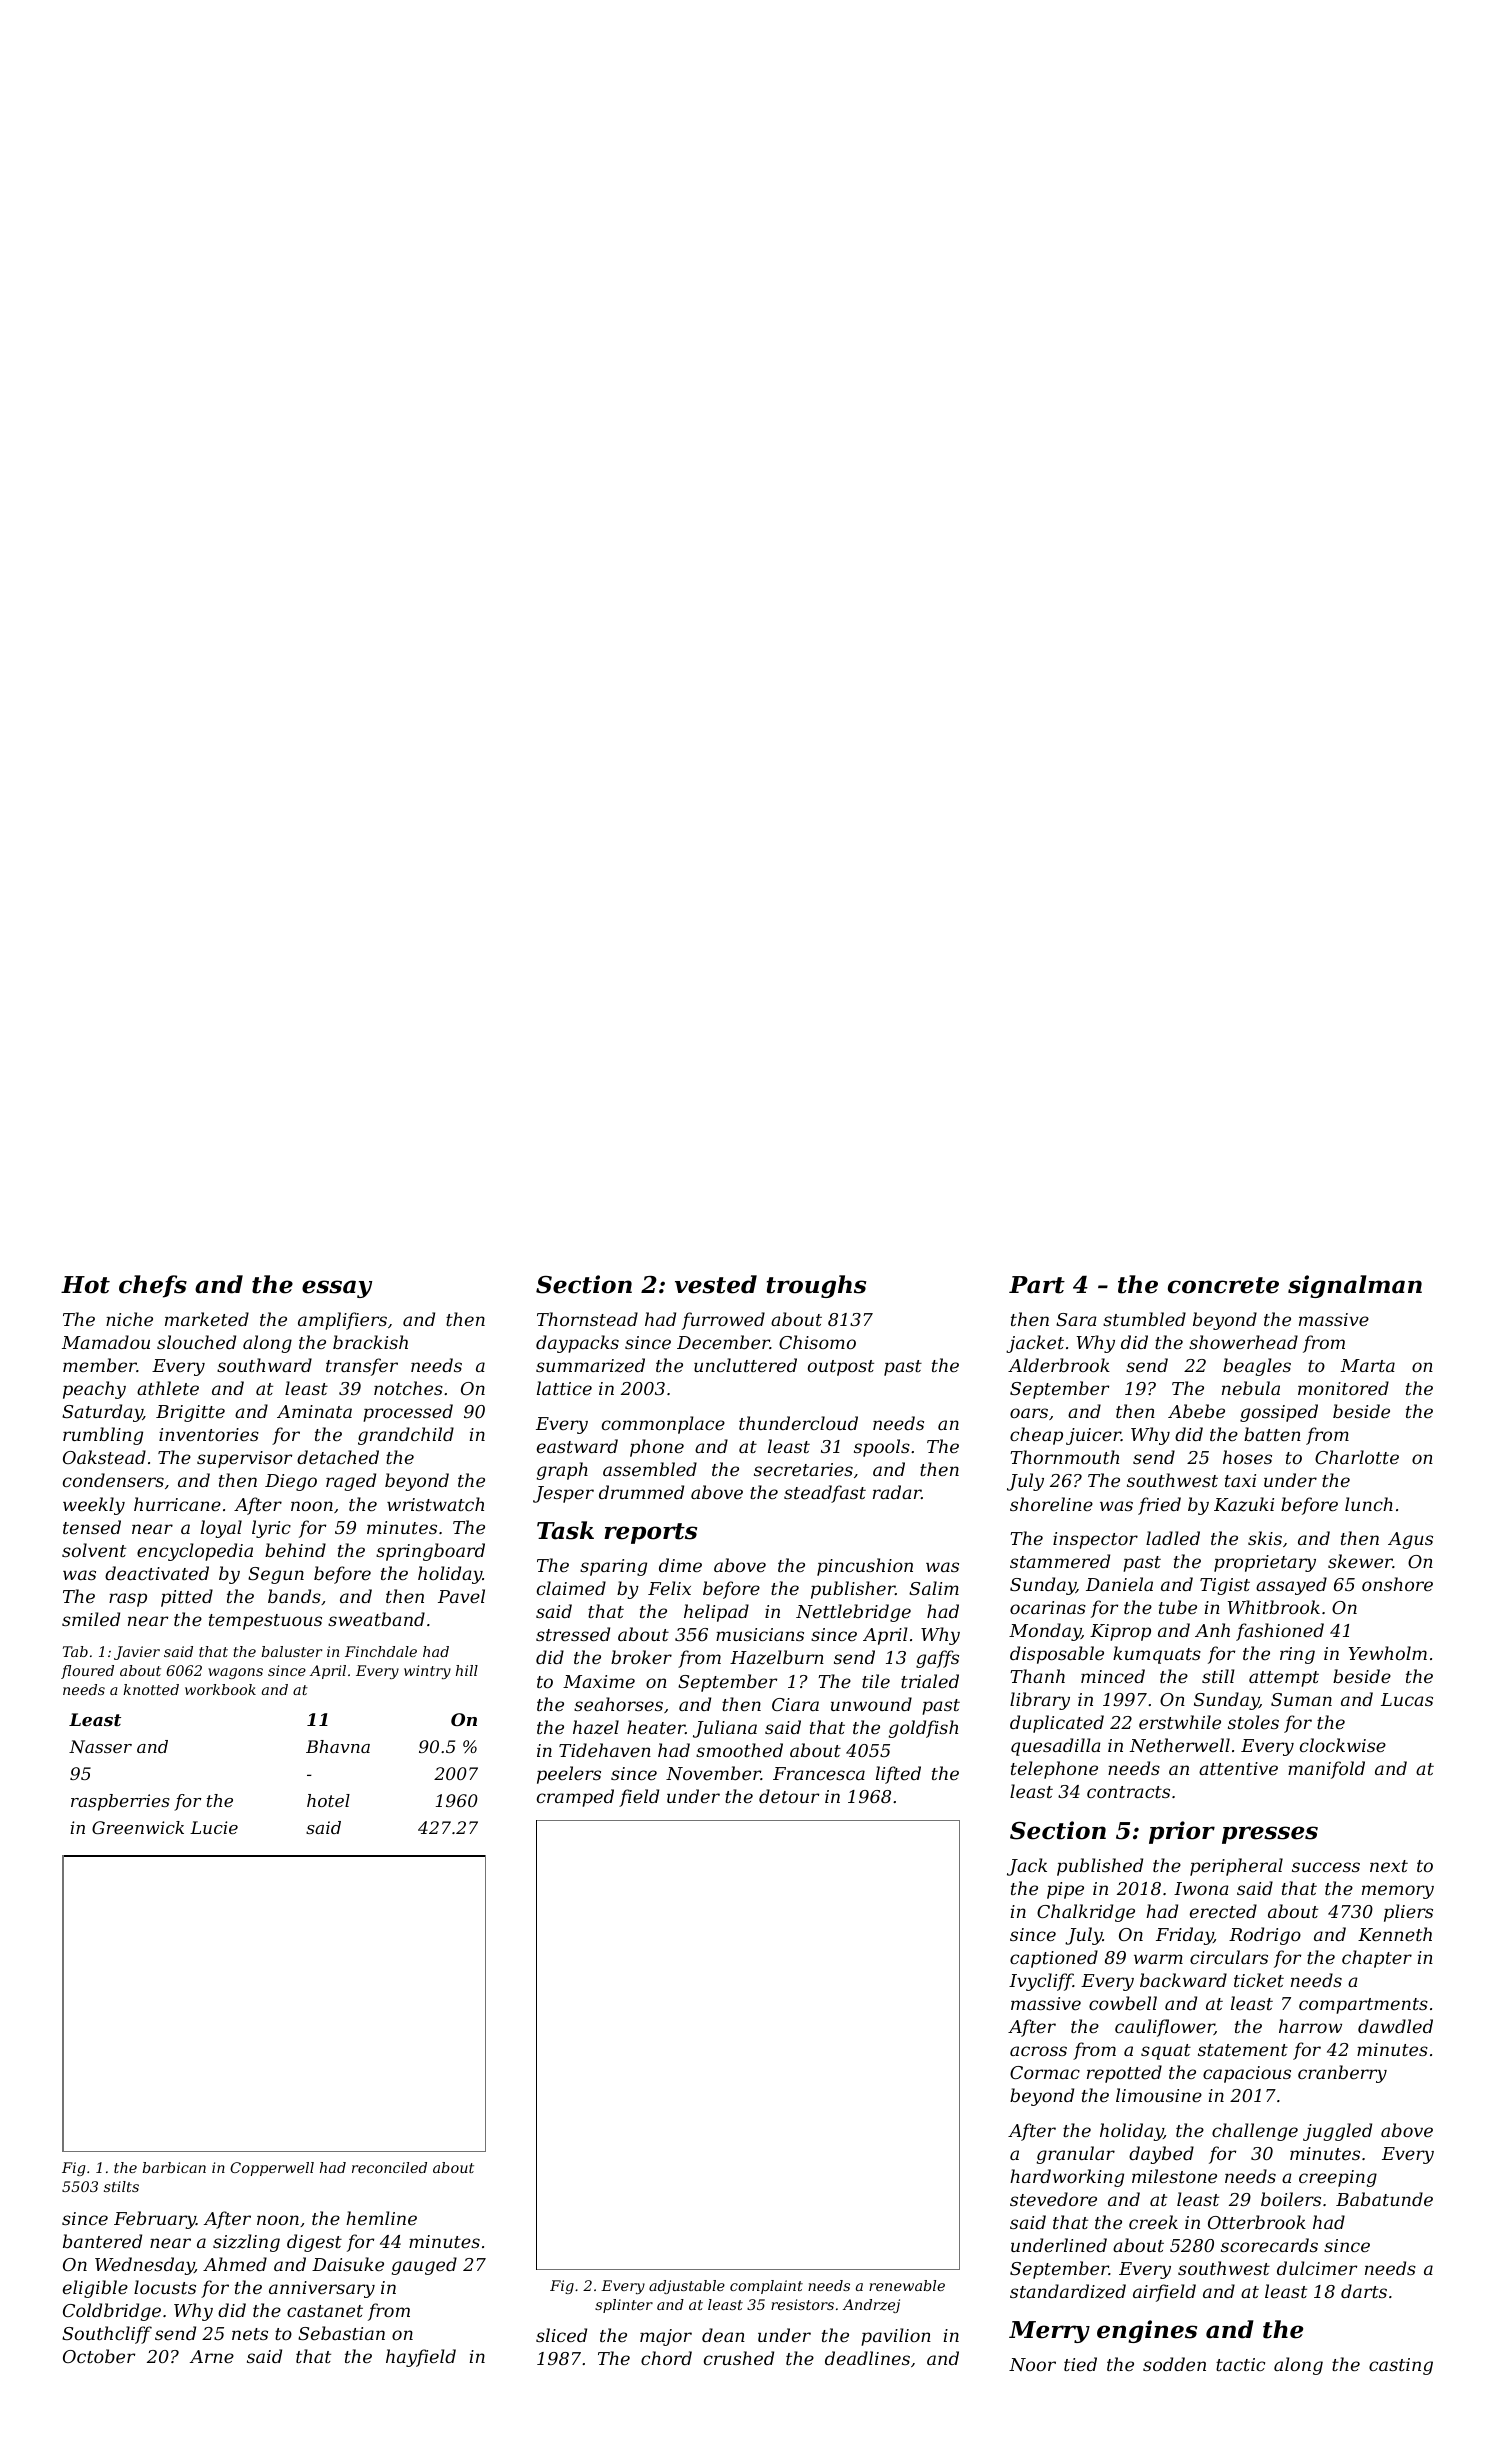  What do you see at coordinates (328, 1800) in the document?
I see `hotel` at bounding box center [328, 1800].
